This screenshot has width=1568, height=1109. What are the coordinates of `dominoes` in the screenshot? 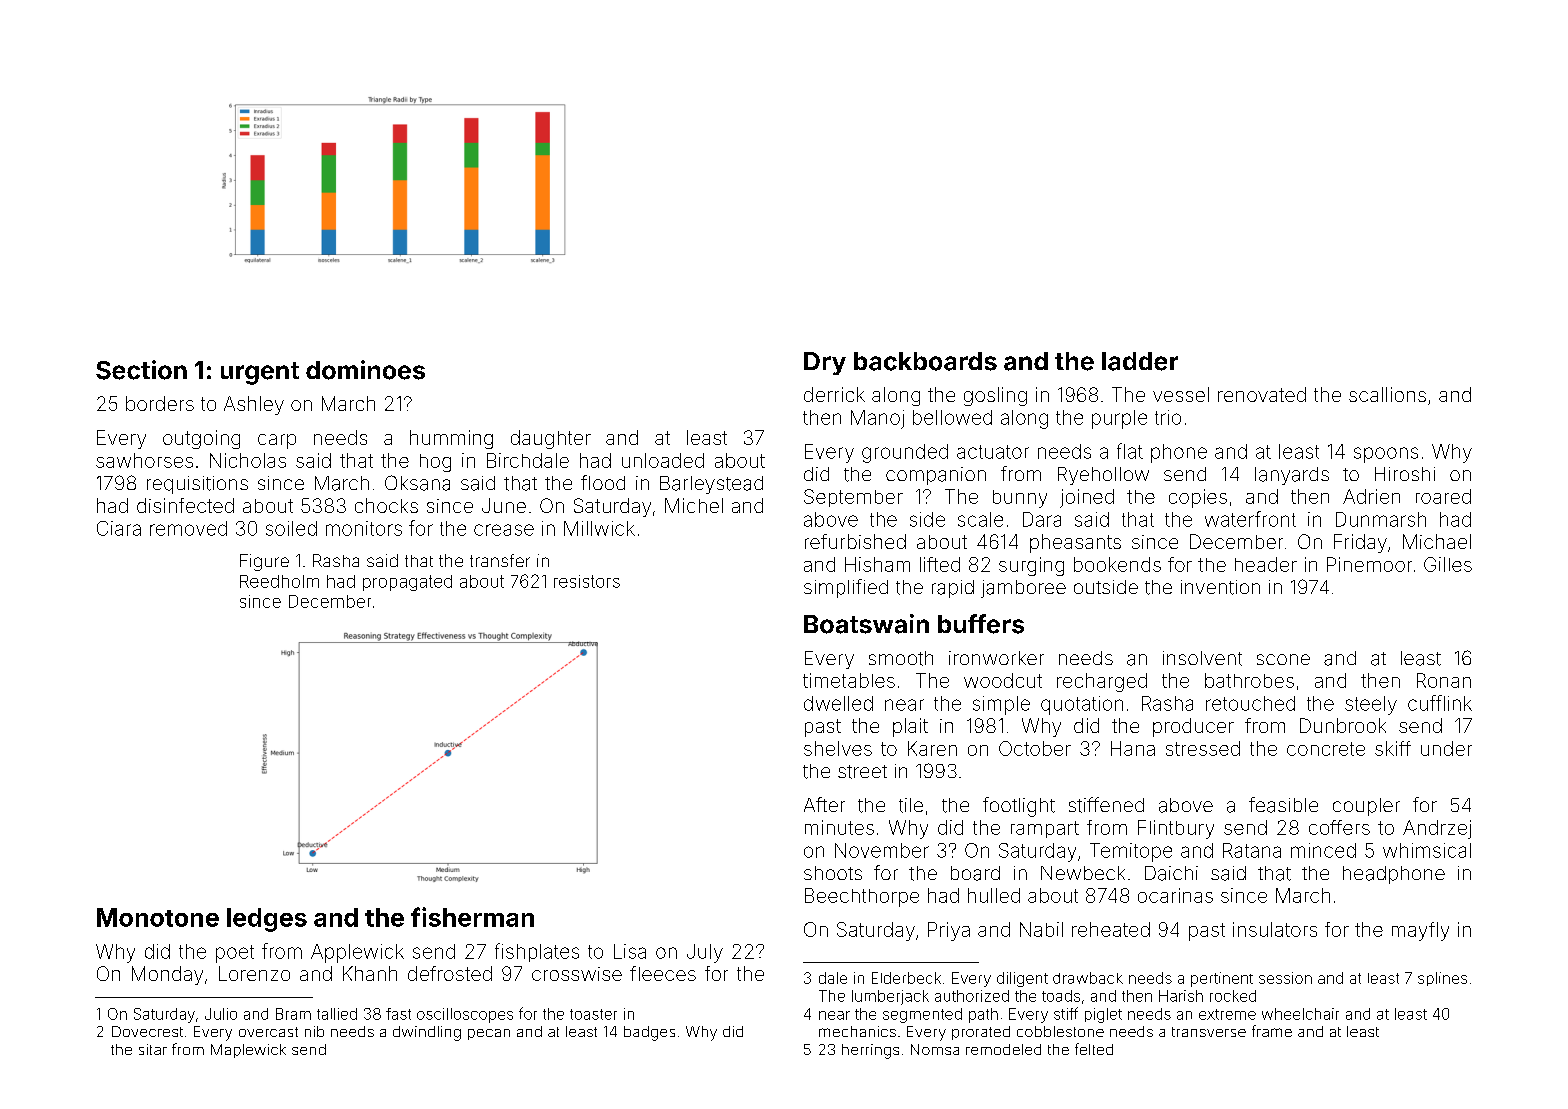 It's located at (365, 370).
